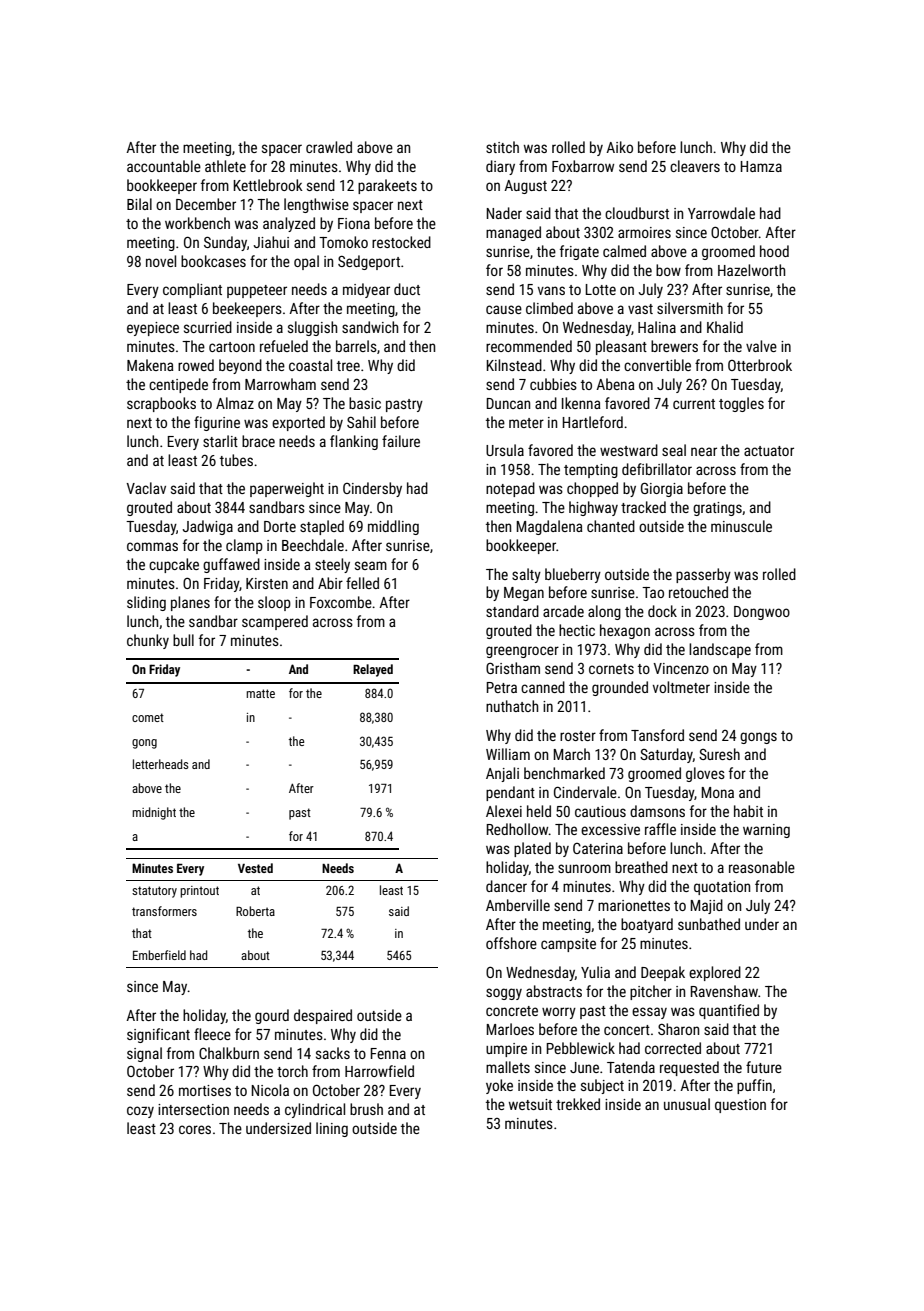 This document has width=924, height=1311. Describe the element at coordinates (255, 868) in the document. I see `Vested` at that location.
